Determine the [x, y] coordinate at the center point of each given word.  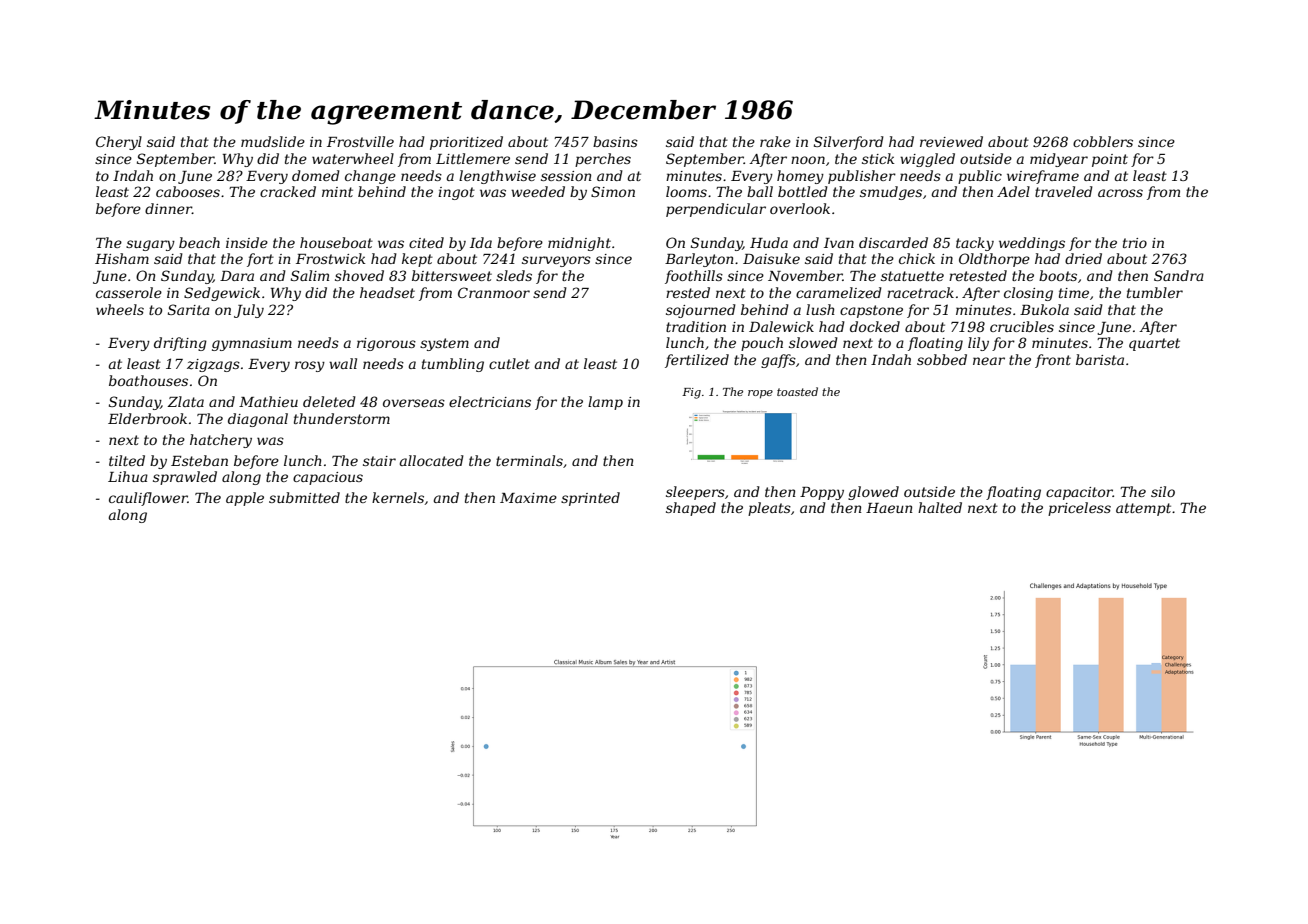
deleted [329, 401]
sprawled [185, 478]
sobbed [942, 359]
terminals [529, 460]
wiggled [927, 160]
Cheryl [119, 143]
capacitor [1079, 493]
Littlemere [473, 158]
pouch [762, 344]
